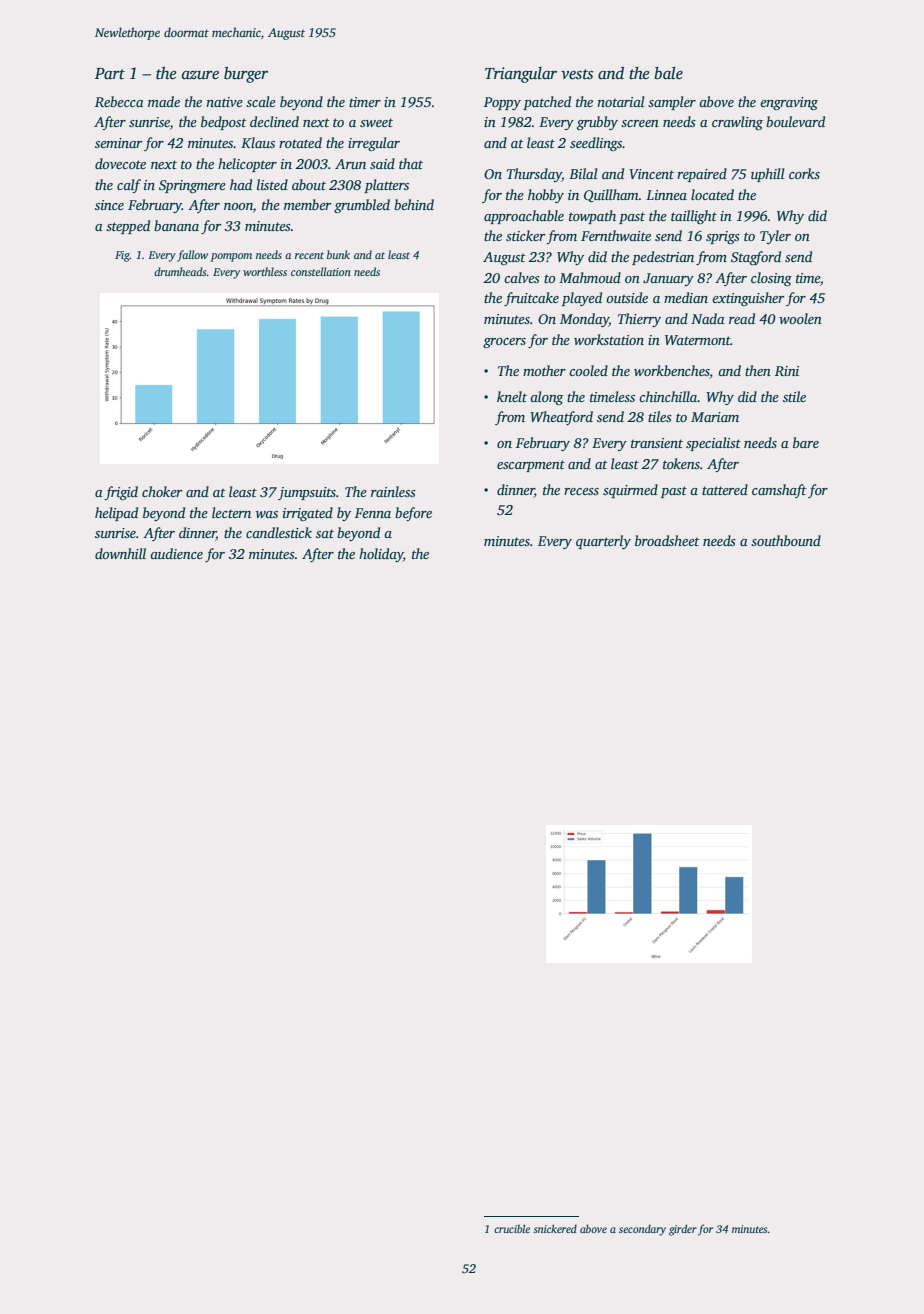 This screenshot has width=924, height=1314. What do you see at coordinates (176, 553) in the screenshot?
I see `audience` at bounding box center [176, 553].
